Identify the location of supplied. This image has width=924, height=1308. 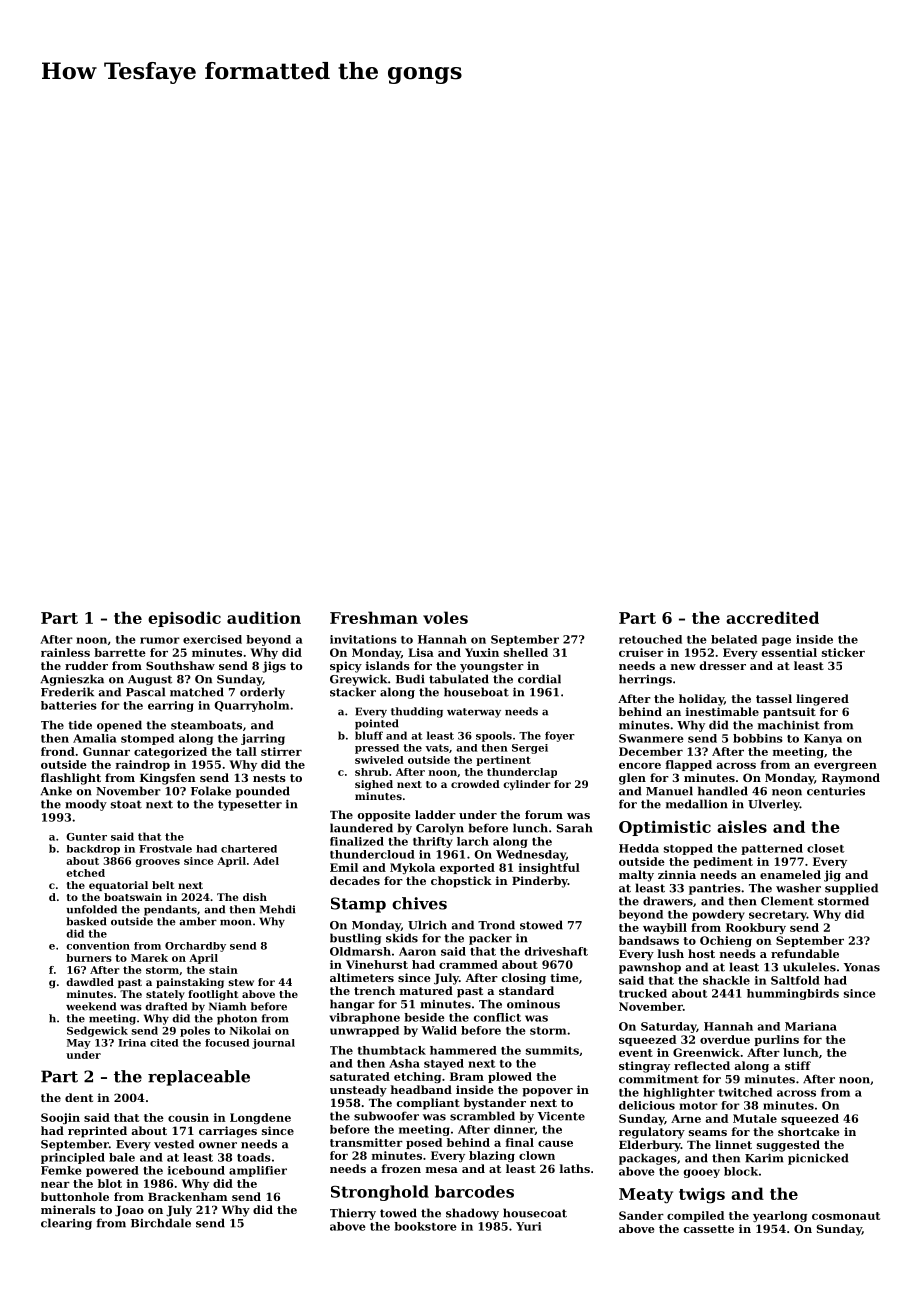
(851, 889).
